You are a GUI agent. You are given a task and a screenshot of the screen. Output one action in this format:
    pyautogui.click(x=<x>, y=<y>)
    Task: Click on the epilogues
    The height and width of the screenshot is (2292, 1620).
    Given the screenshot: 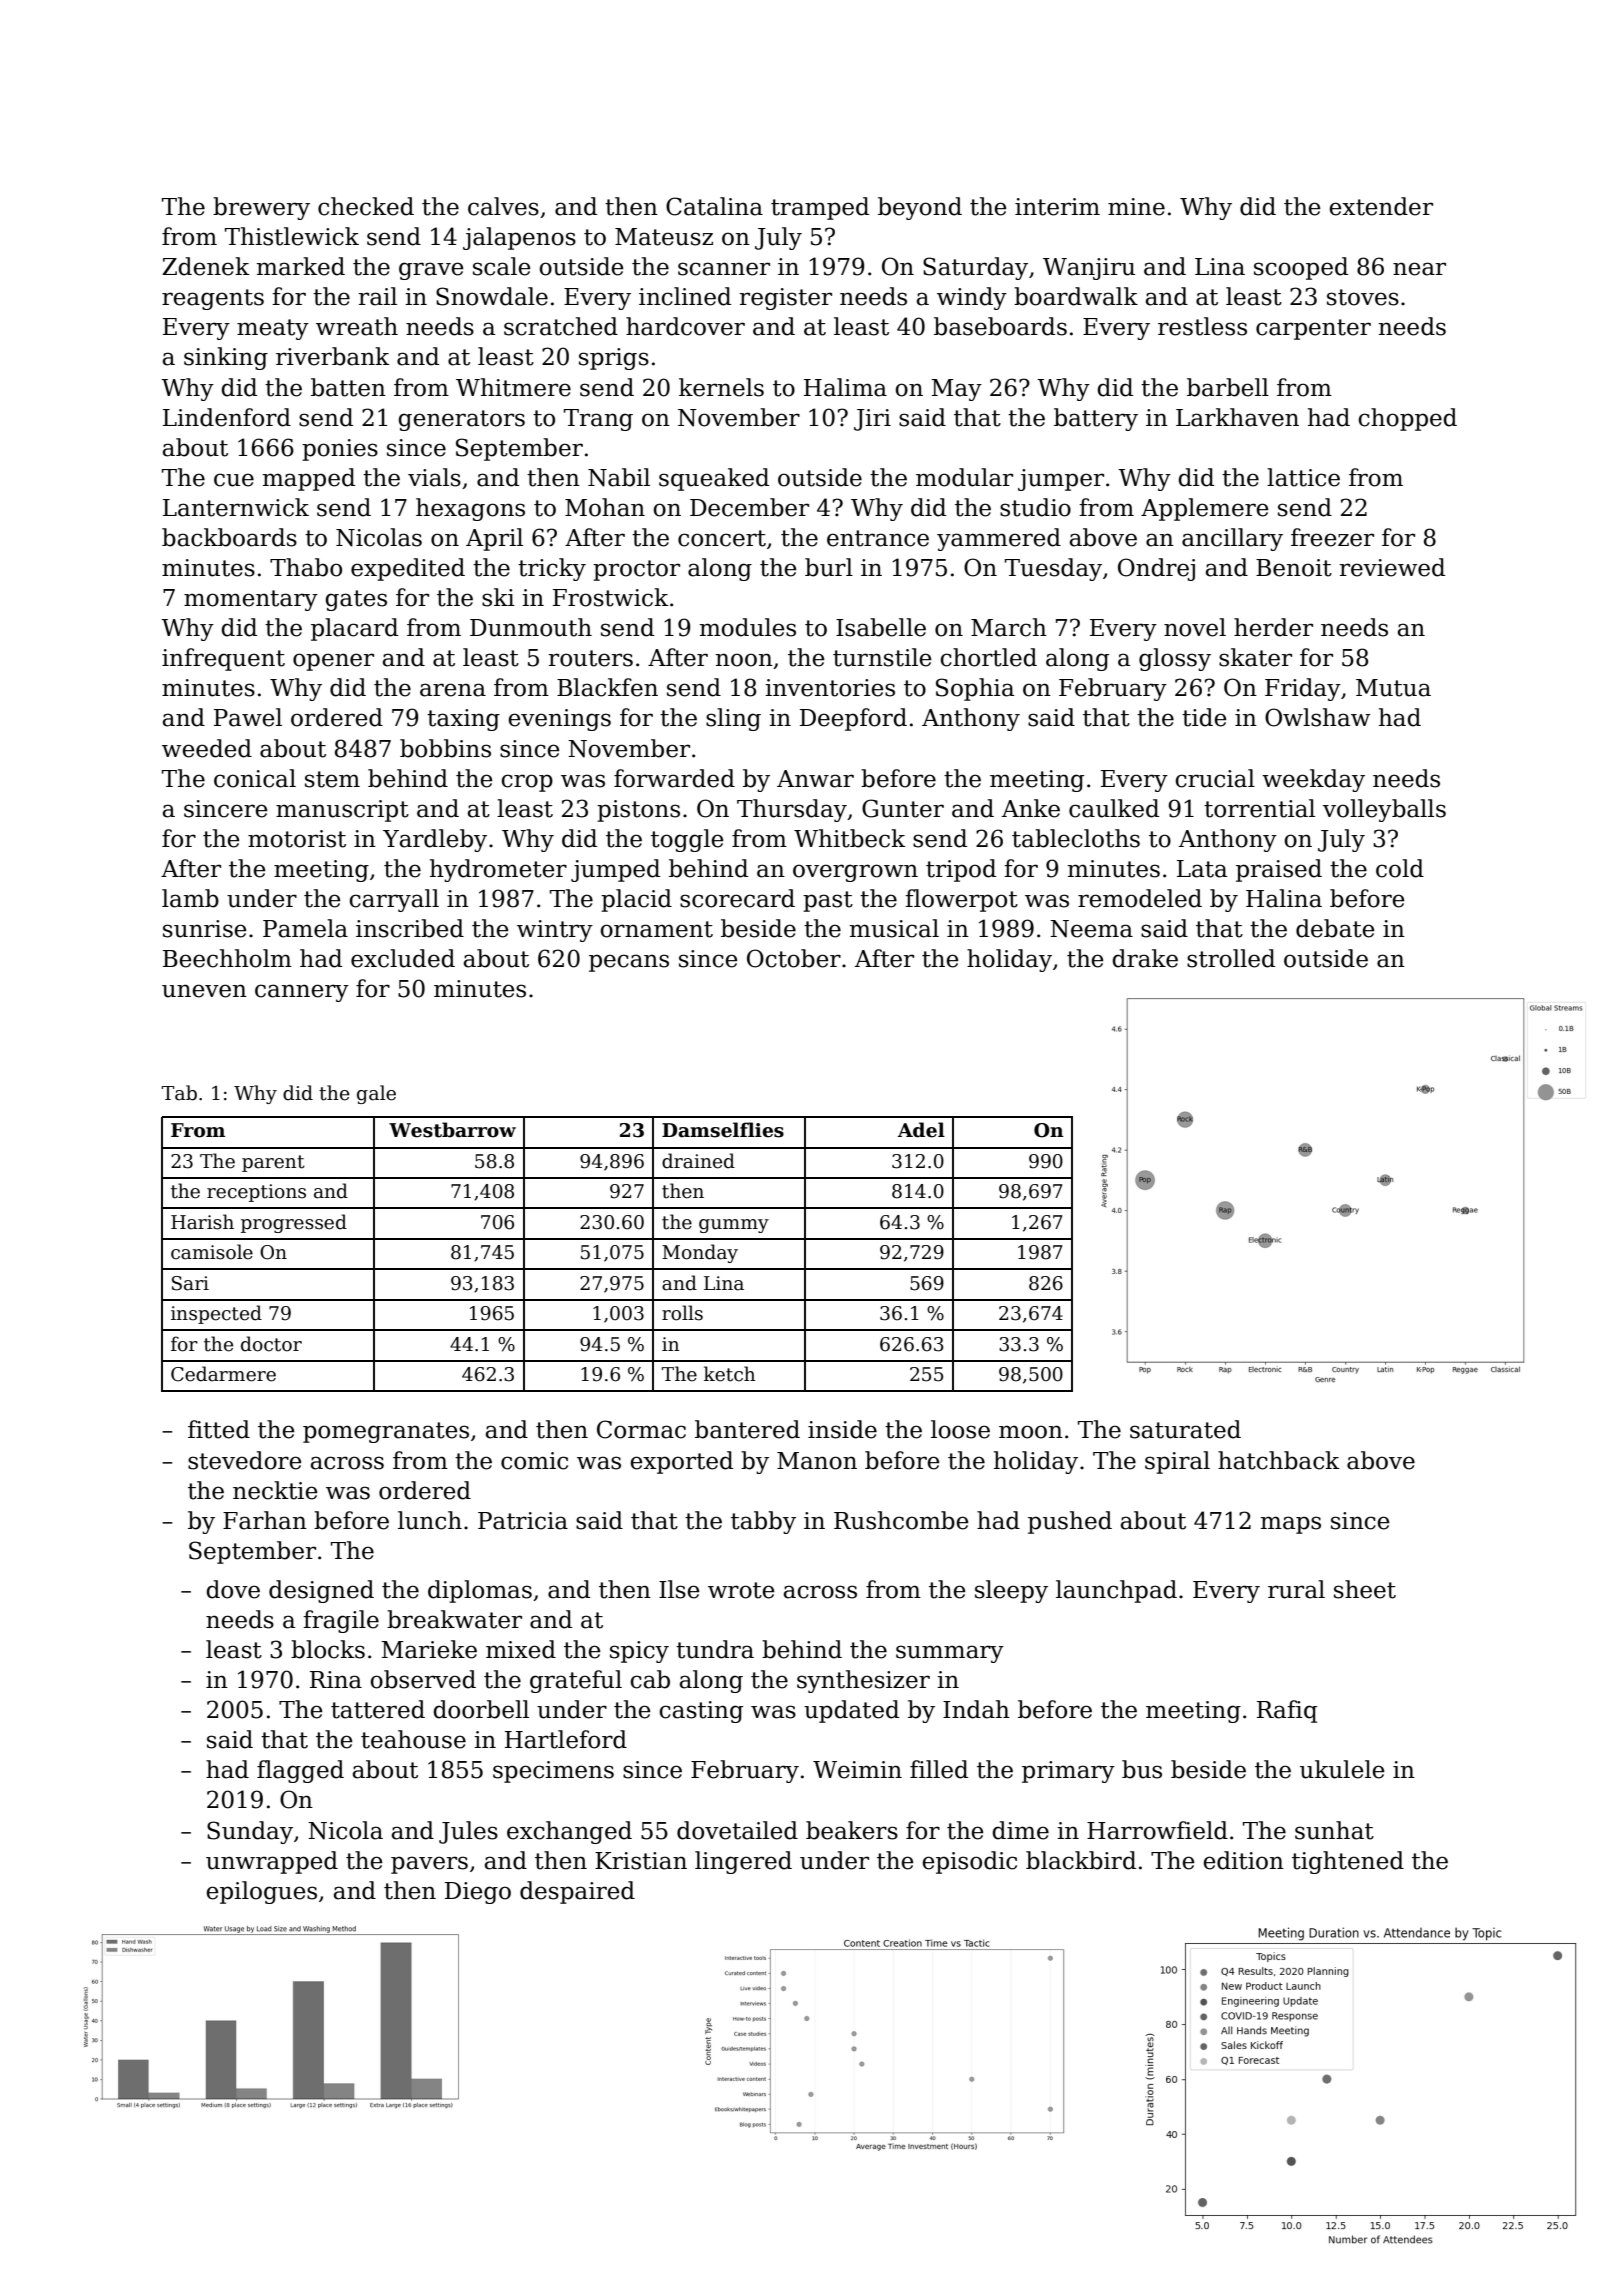 What is the action you would take?
    pyautogui.click(x=262, y=1892)
